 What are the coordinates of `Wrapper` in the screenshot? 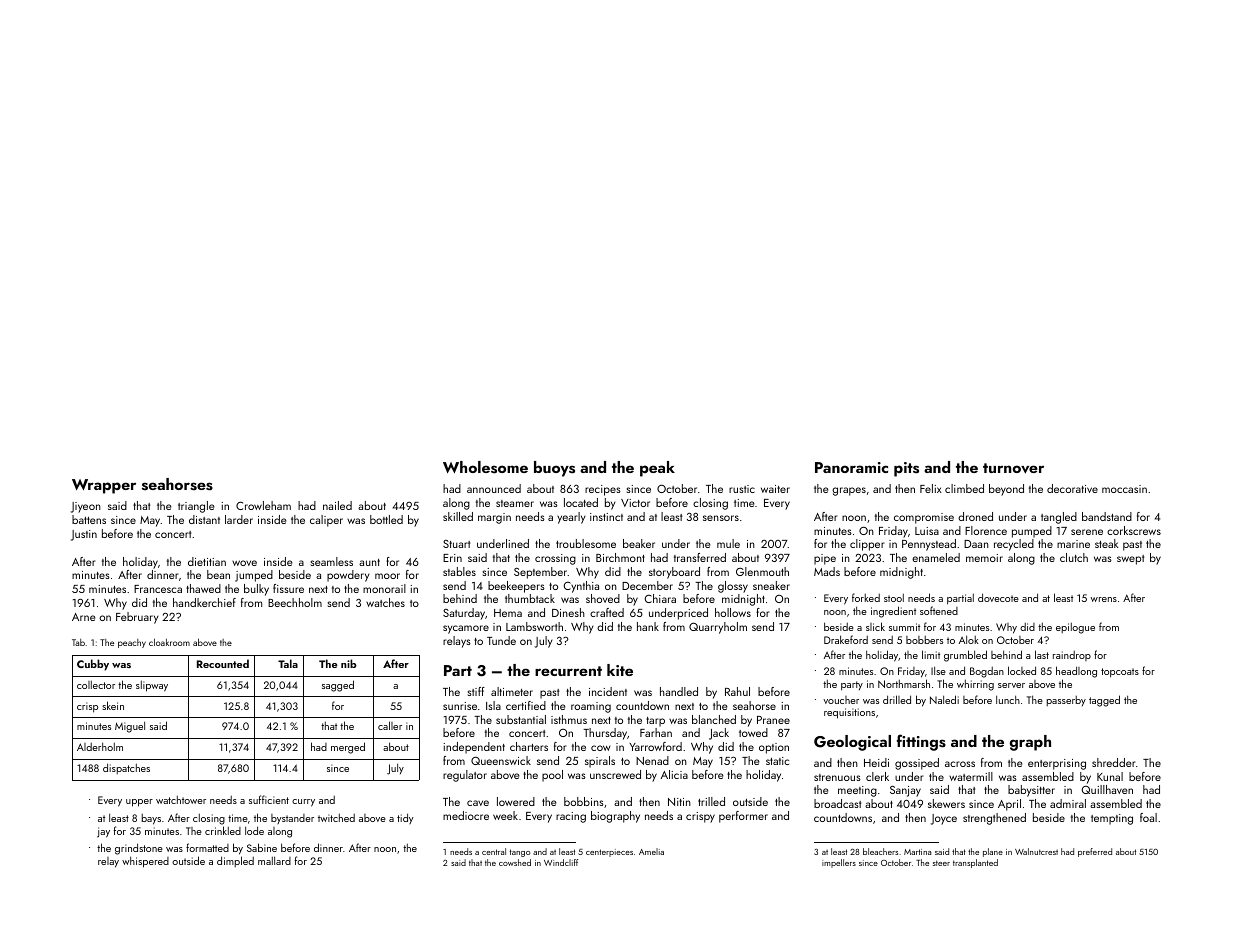 It's located at (104, 486).
